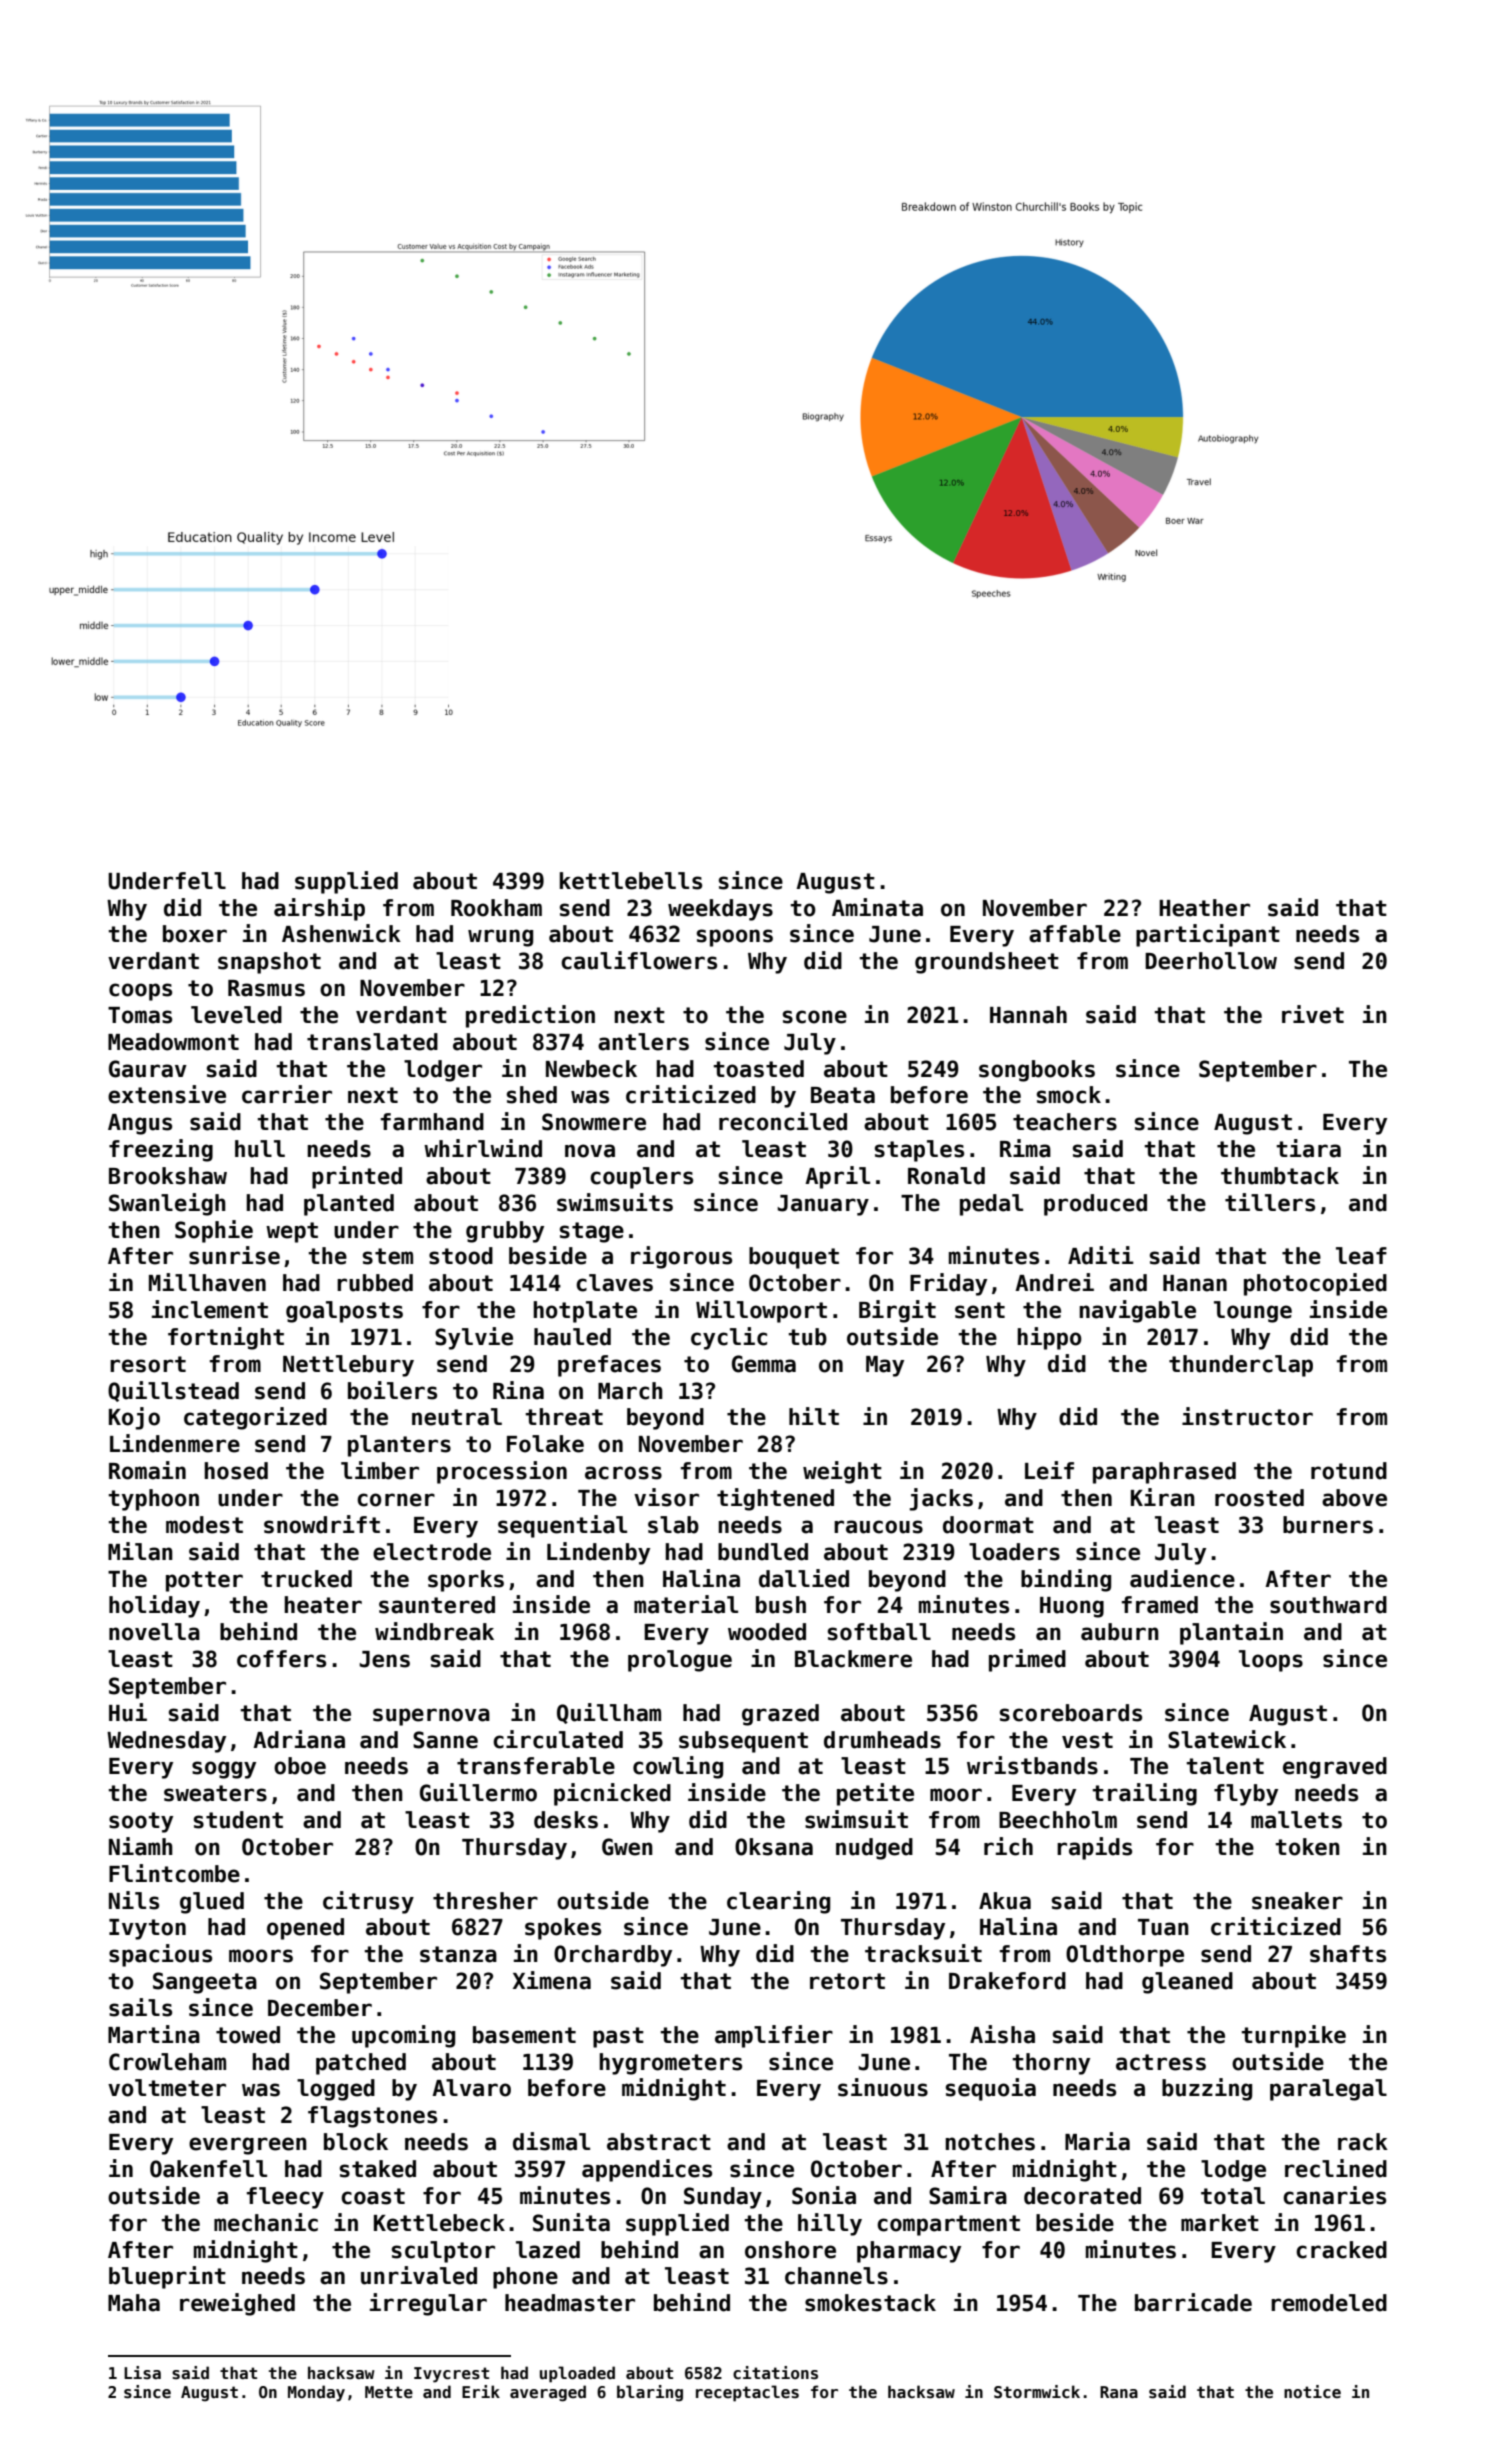 The image size is (1496, 2464). Describe the element at coordinates (562, 1526) in the screenshot. I see `sequential` at that location.
